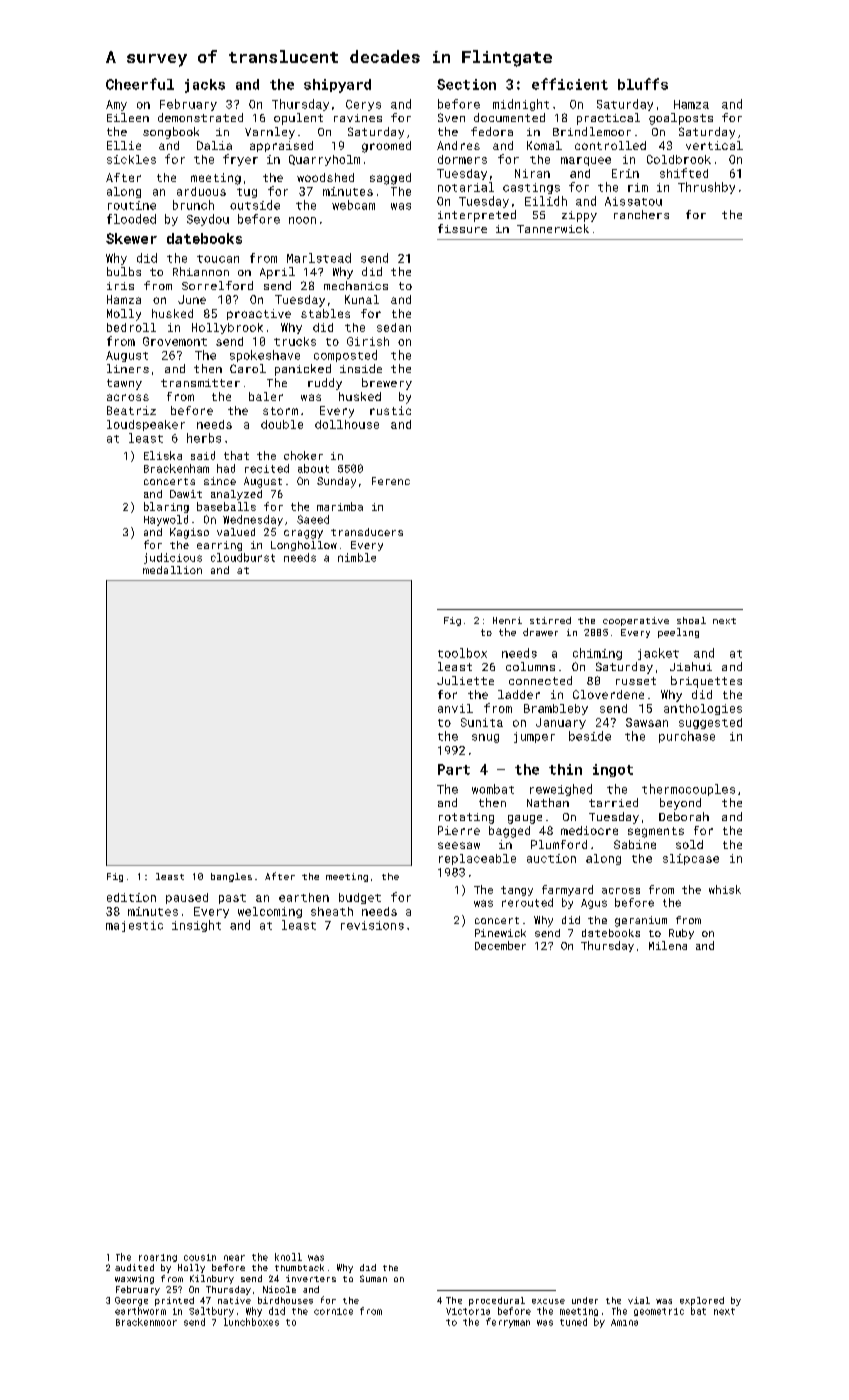 The width and height of the screenshot is (849, 1400). Describe the element at coordinates (231, 877) in the screenshot. I see `bangles` at that location.
